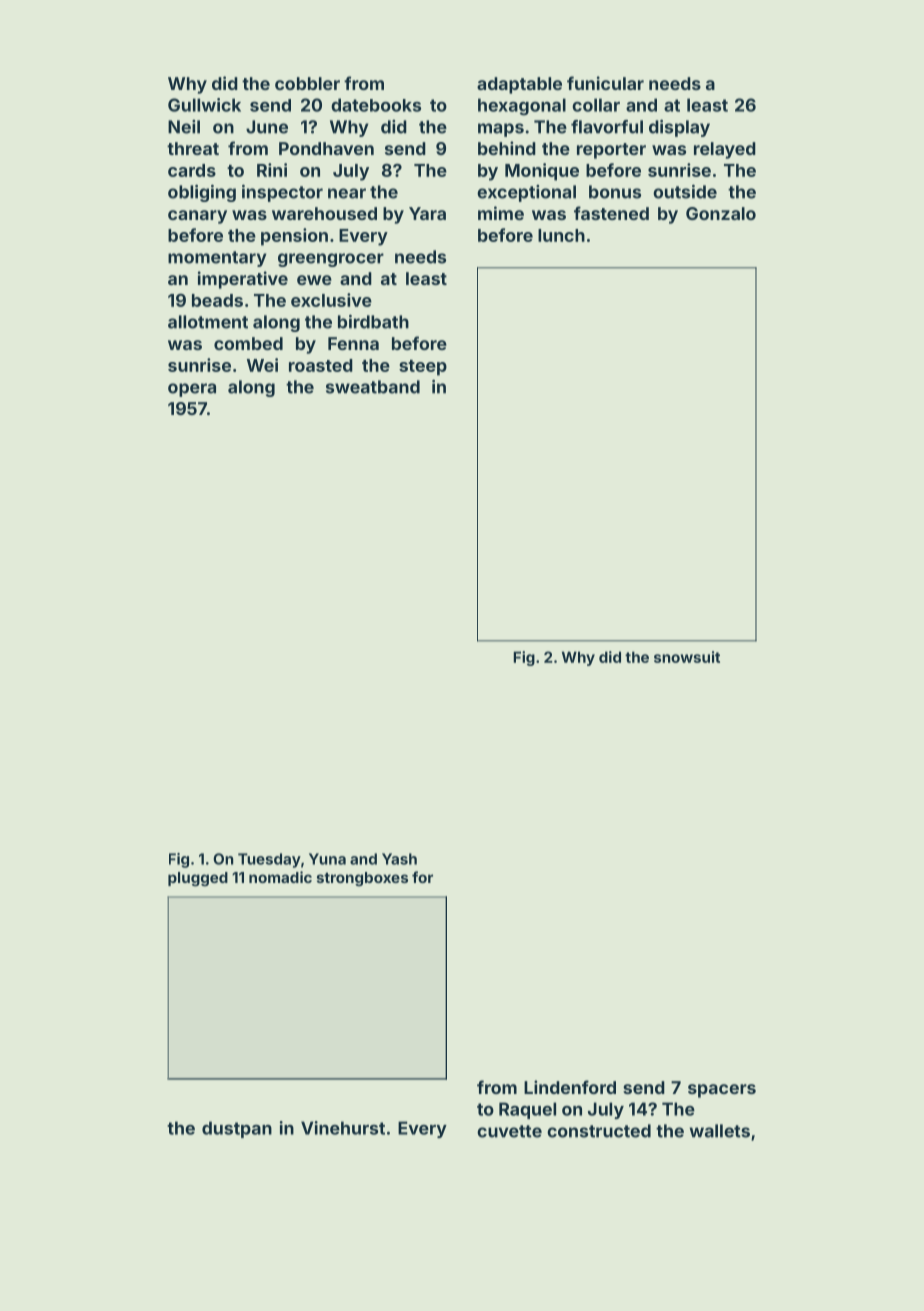 The height and width of the screenshot is (1311, 924). What do you see at coordinates (721, 213) in the screenshot?
I see `Gonzalo` at bounding box center [721, 213].
